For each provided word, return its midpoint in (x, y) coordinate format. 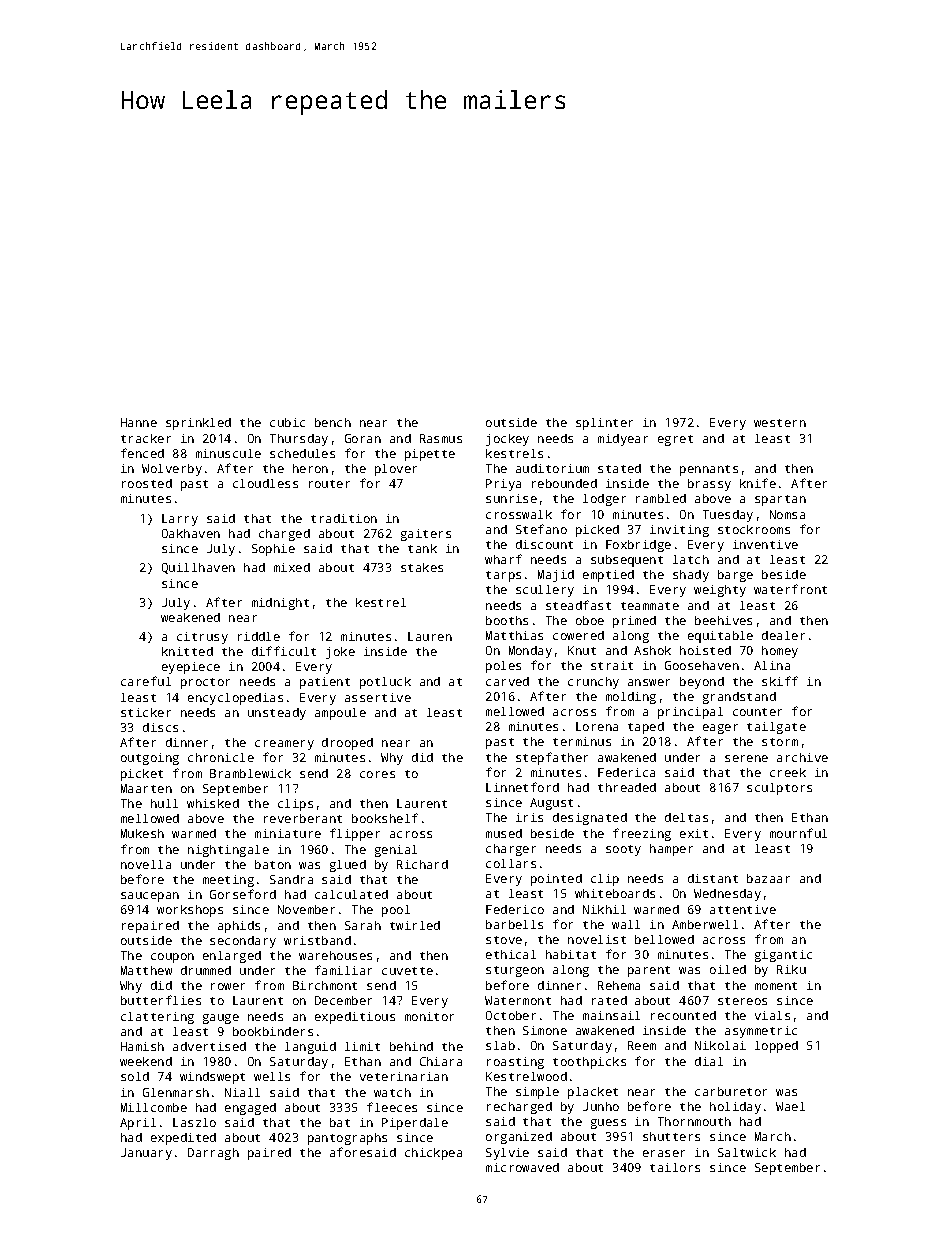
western (780, 423)
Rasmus (441, 438)
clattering (157, 1018)
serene (746, 758)
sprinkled (198, 424)
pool (396, 911)
